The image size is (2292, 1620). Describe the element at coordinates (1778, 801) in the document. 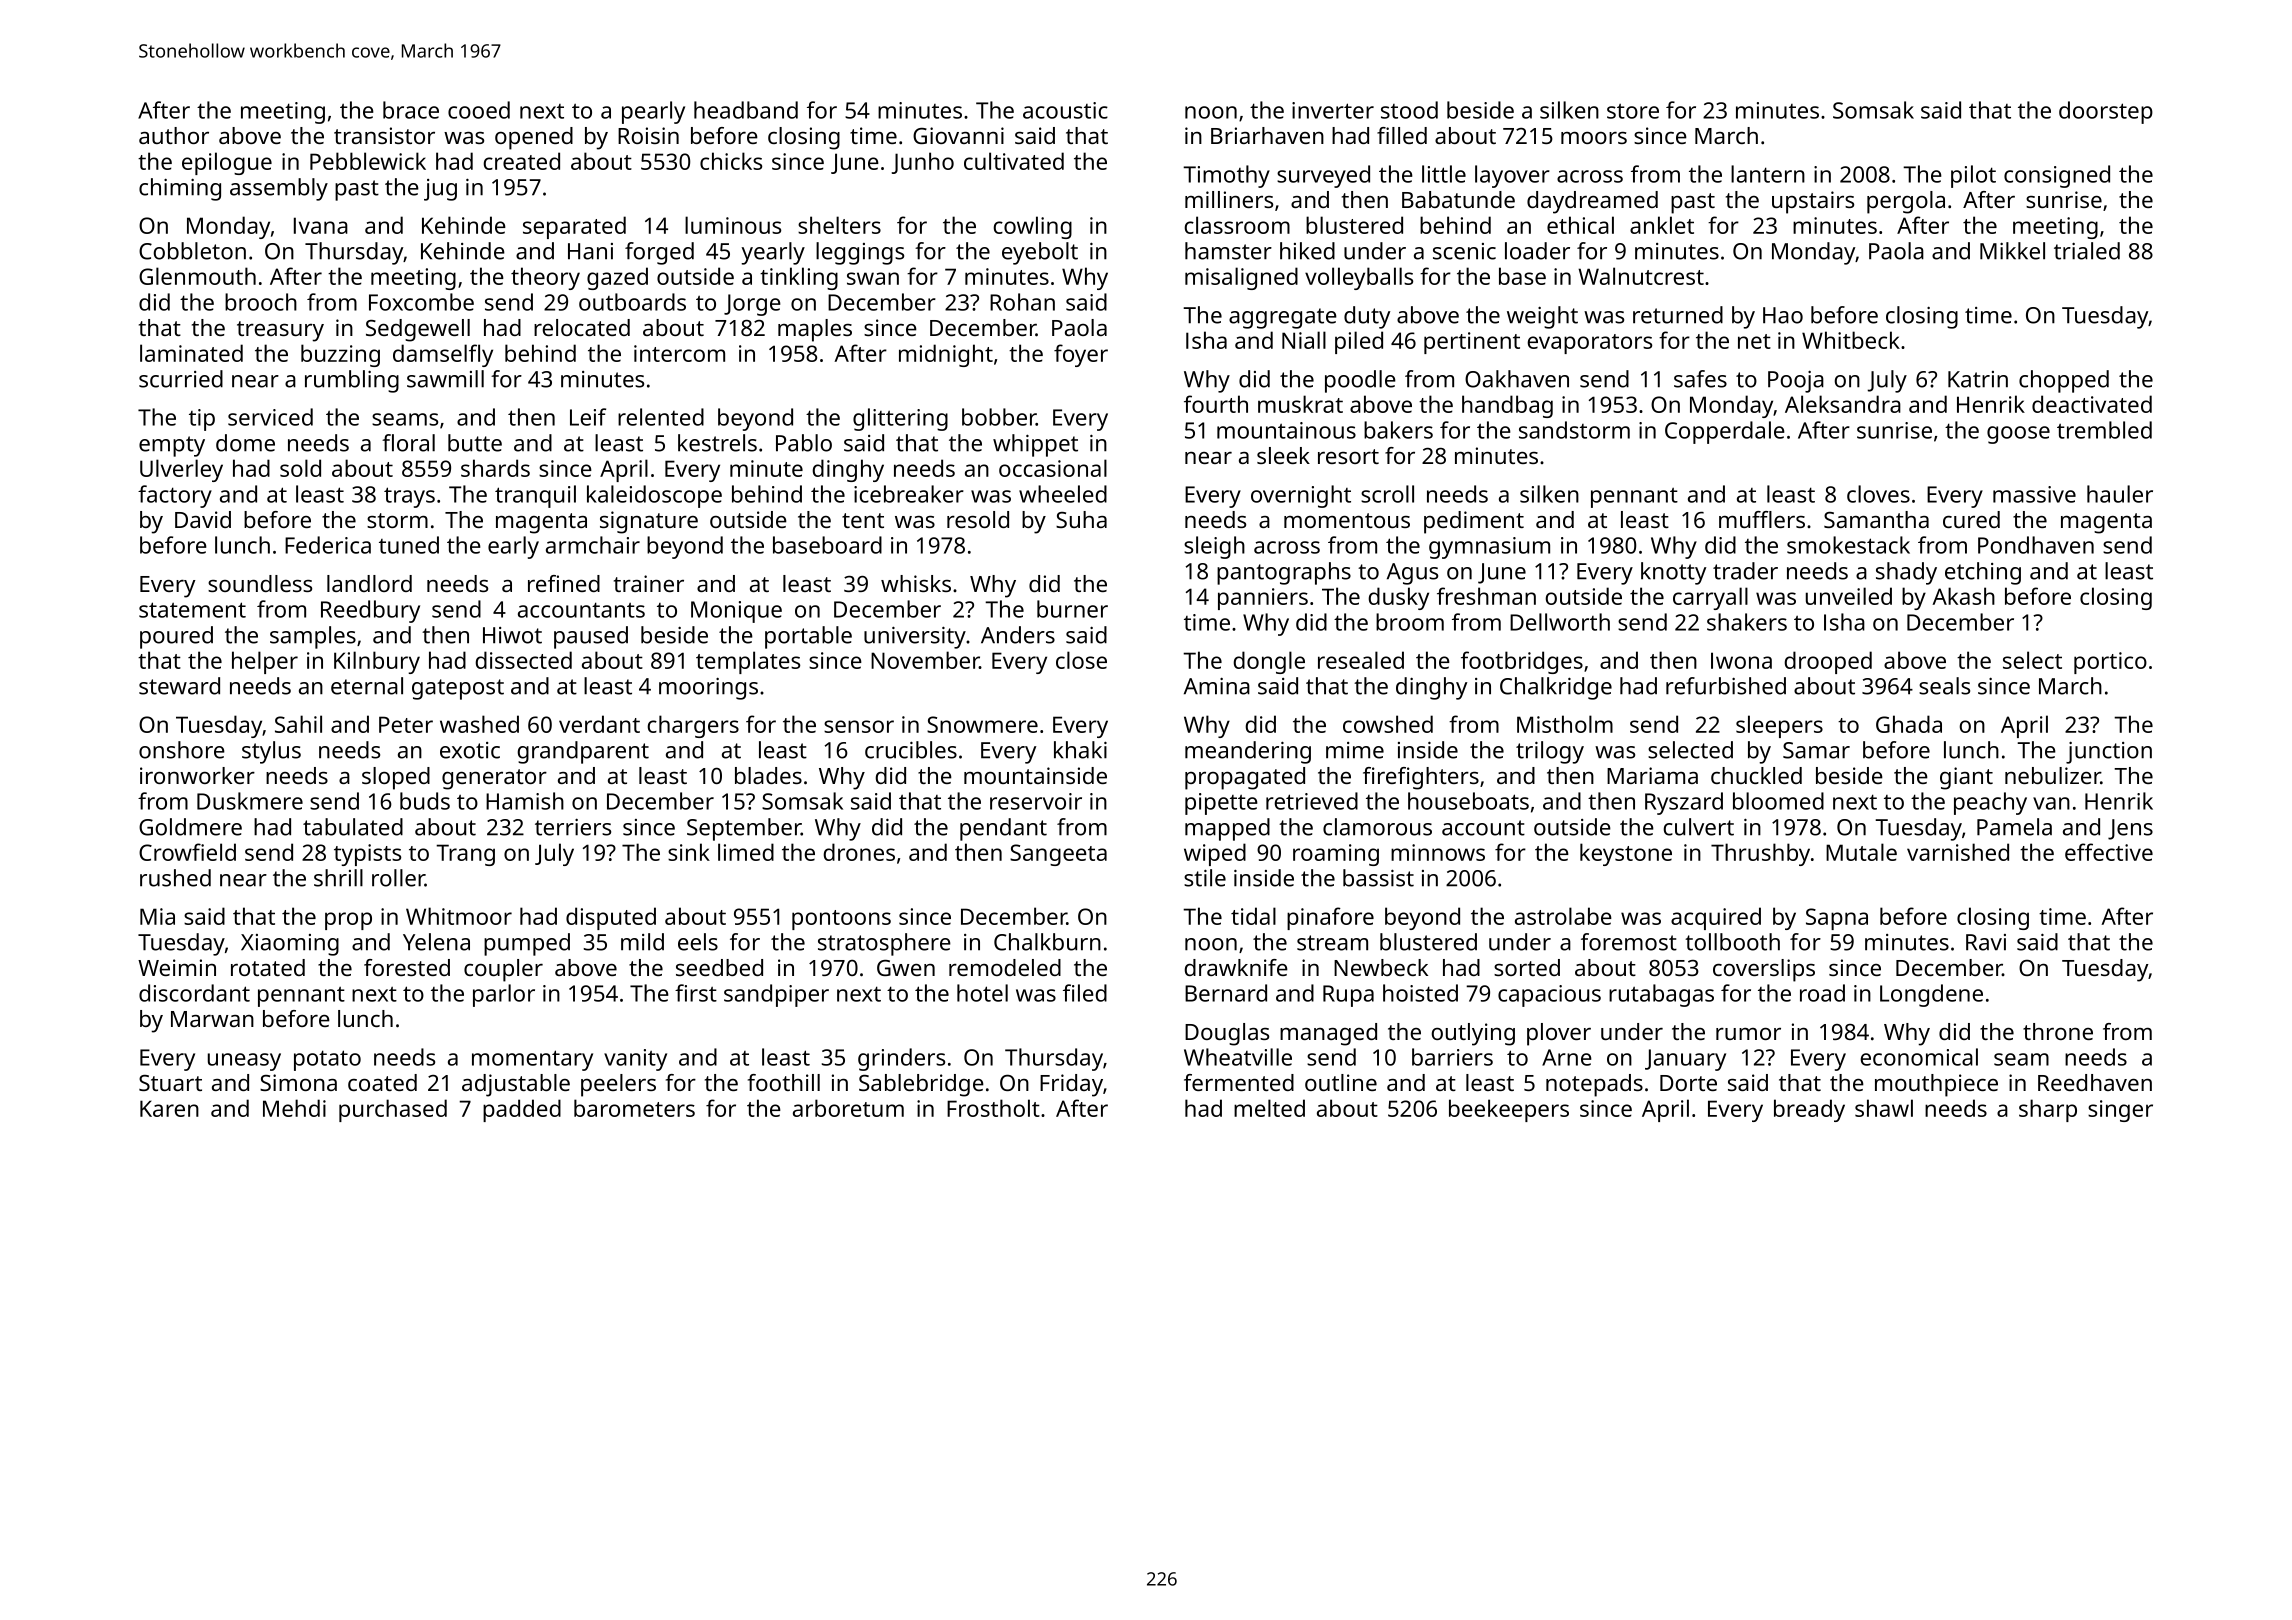

I see `bloomed` at that location.
